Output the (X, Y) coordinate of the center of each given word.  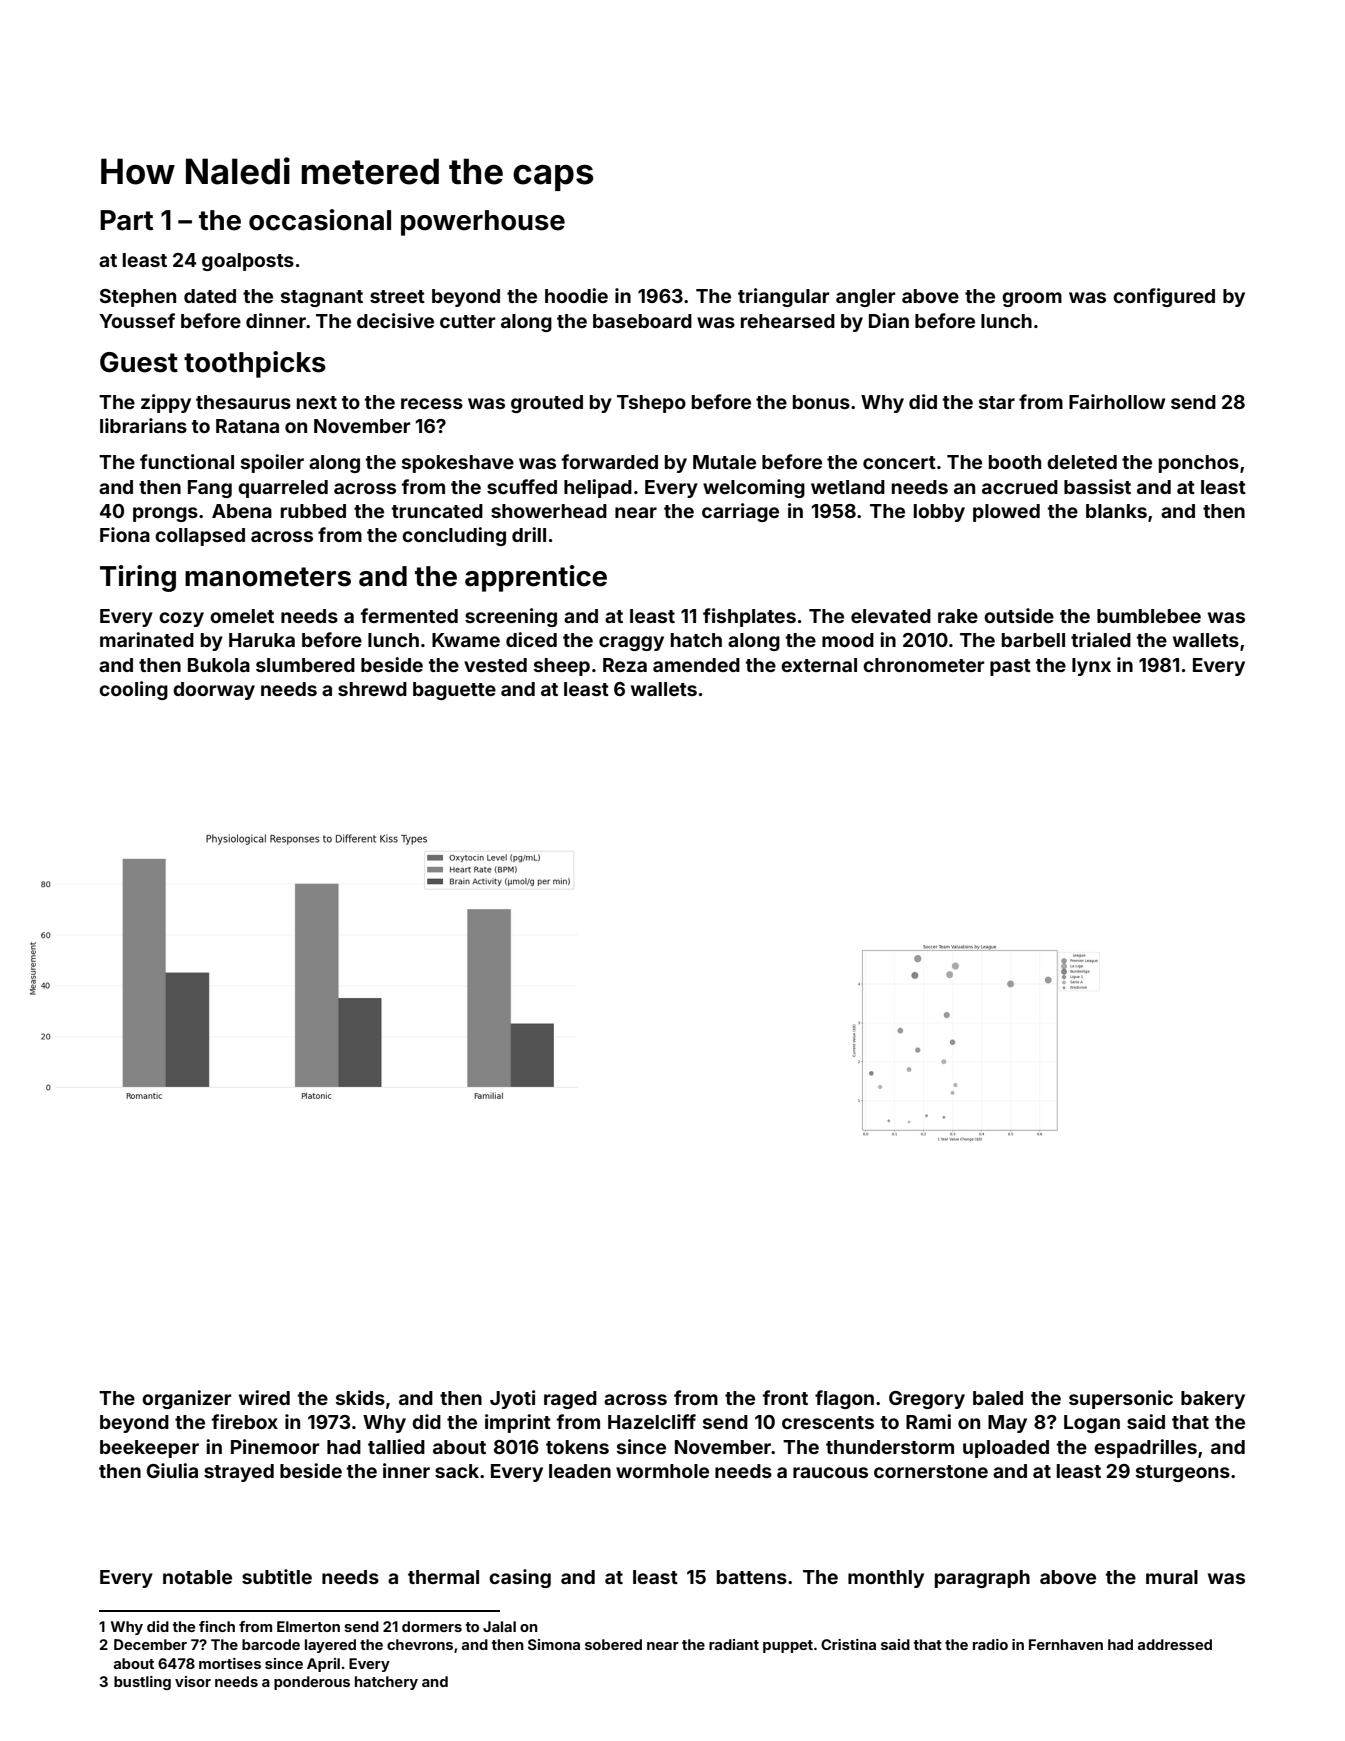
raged (570, 1400)
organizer (186, 1399)
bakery (1213, 1400)
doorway (214, 691)
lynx (1091, 667)
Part (126, 220)
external (819, 665)
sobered (613, 1644)
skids (360, 1397)
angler (865, 298)
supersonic (1121, 1399)
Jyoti (512, 1399)
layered (330, 1646)
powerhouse (483, 223)
